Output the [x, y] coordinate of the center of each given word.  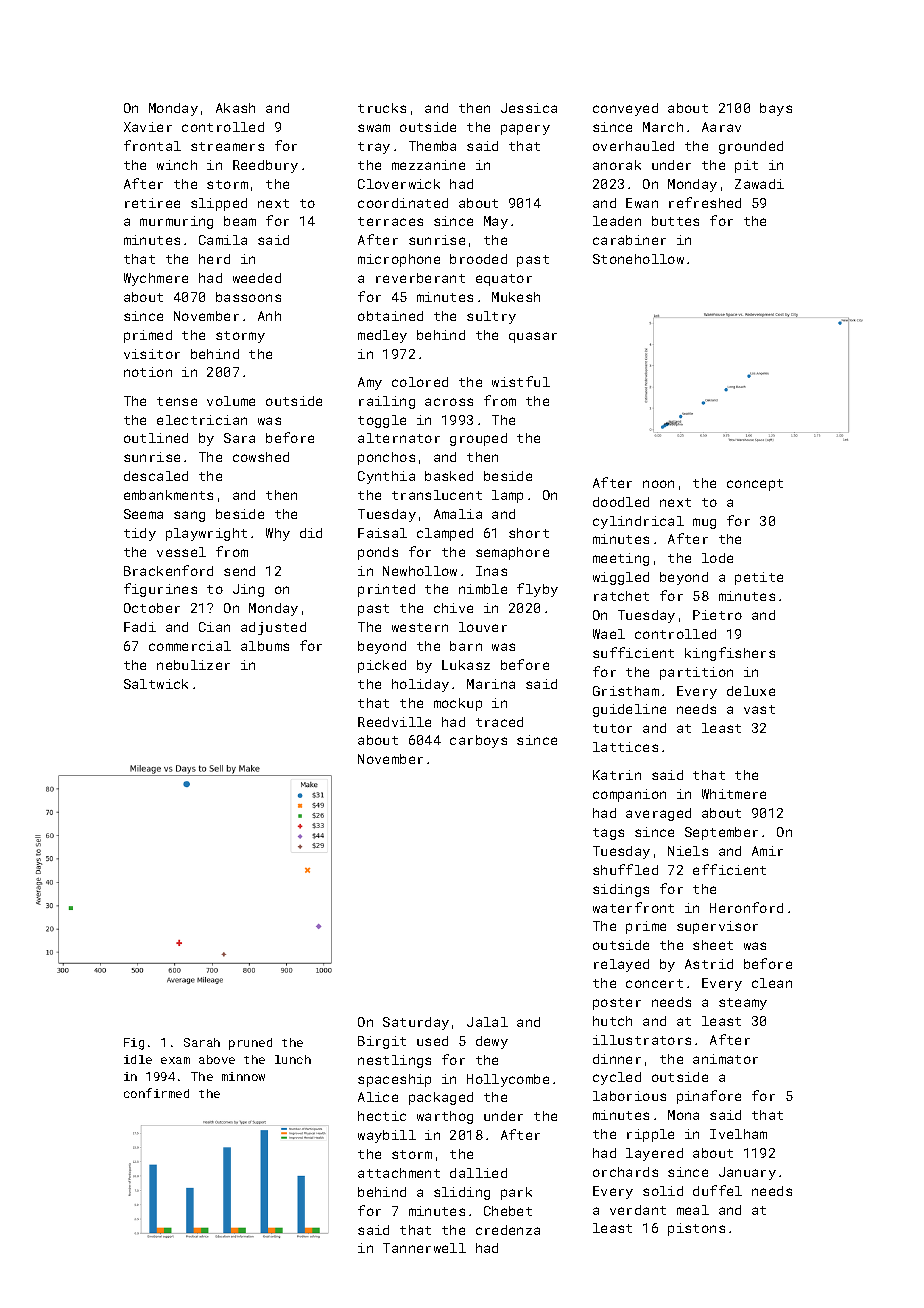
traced [499, 722]
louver [483, 627]
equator [504, 280]
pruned [250, 1044]
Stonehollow [638, 259]
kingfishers [730, 654]
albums [265, 646]
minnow [243, 1076]
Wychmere [156, 279]
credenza [508, 1230]
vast [759, 709]
